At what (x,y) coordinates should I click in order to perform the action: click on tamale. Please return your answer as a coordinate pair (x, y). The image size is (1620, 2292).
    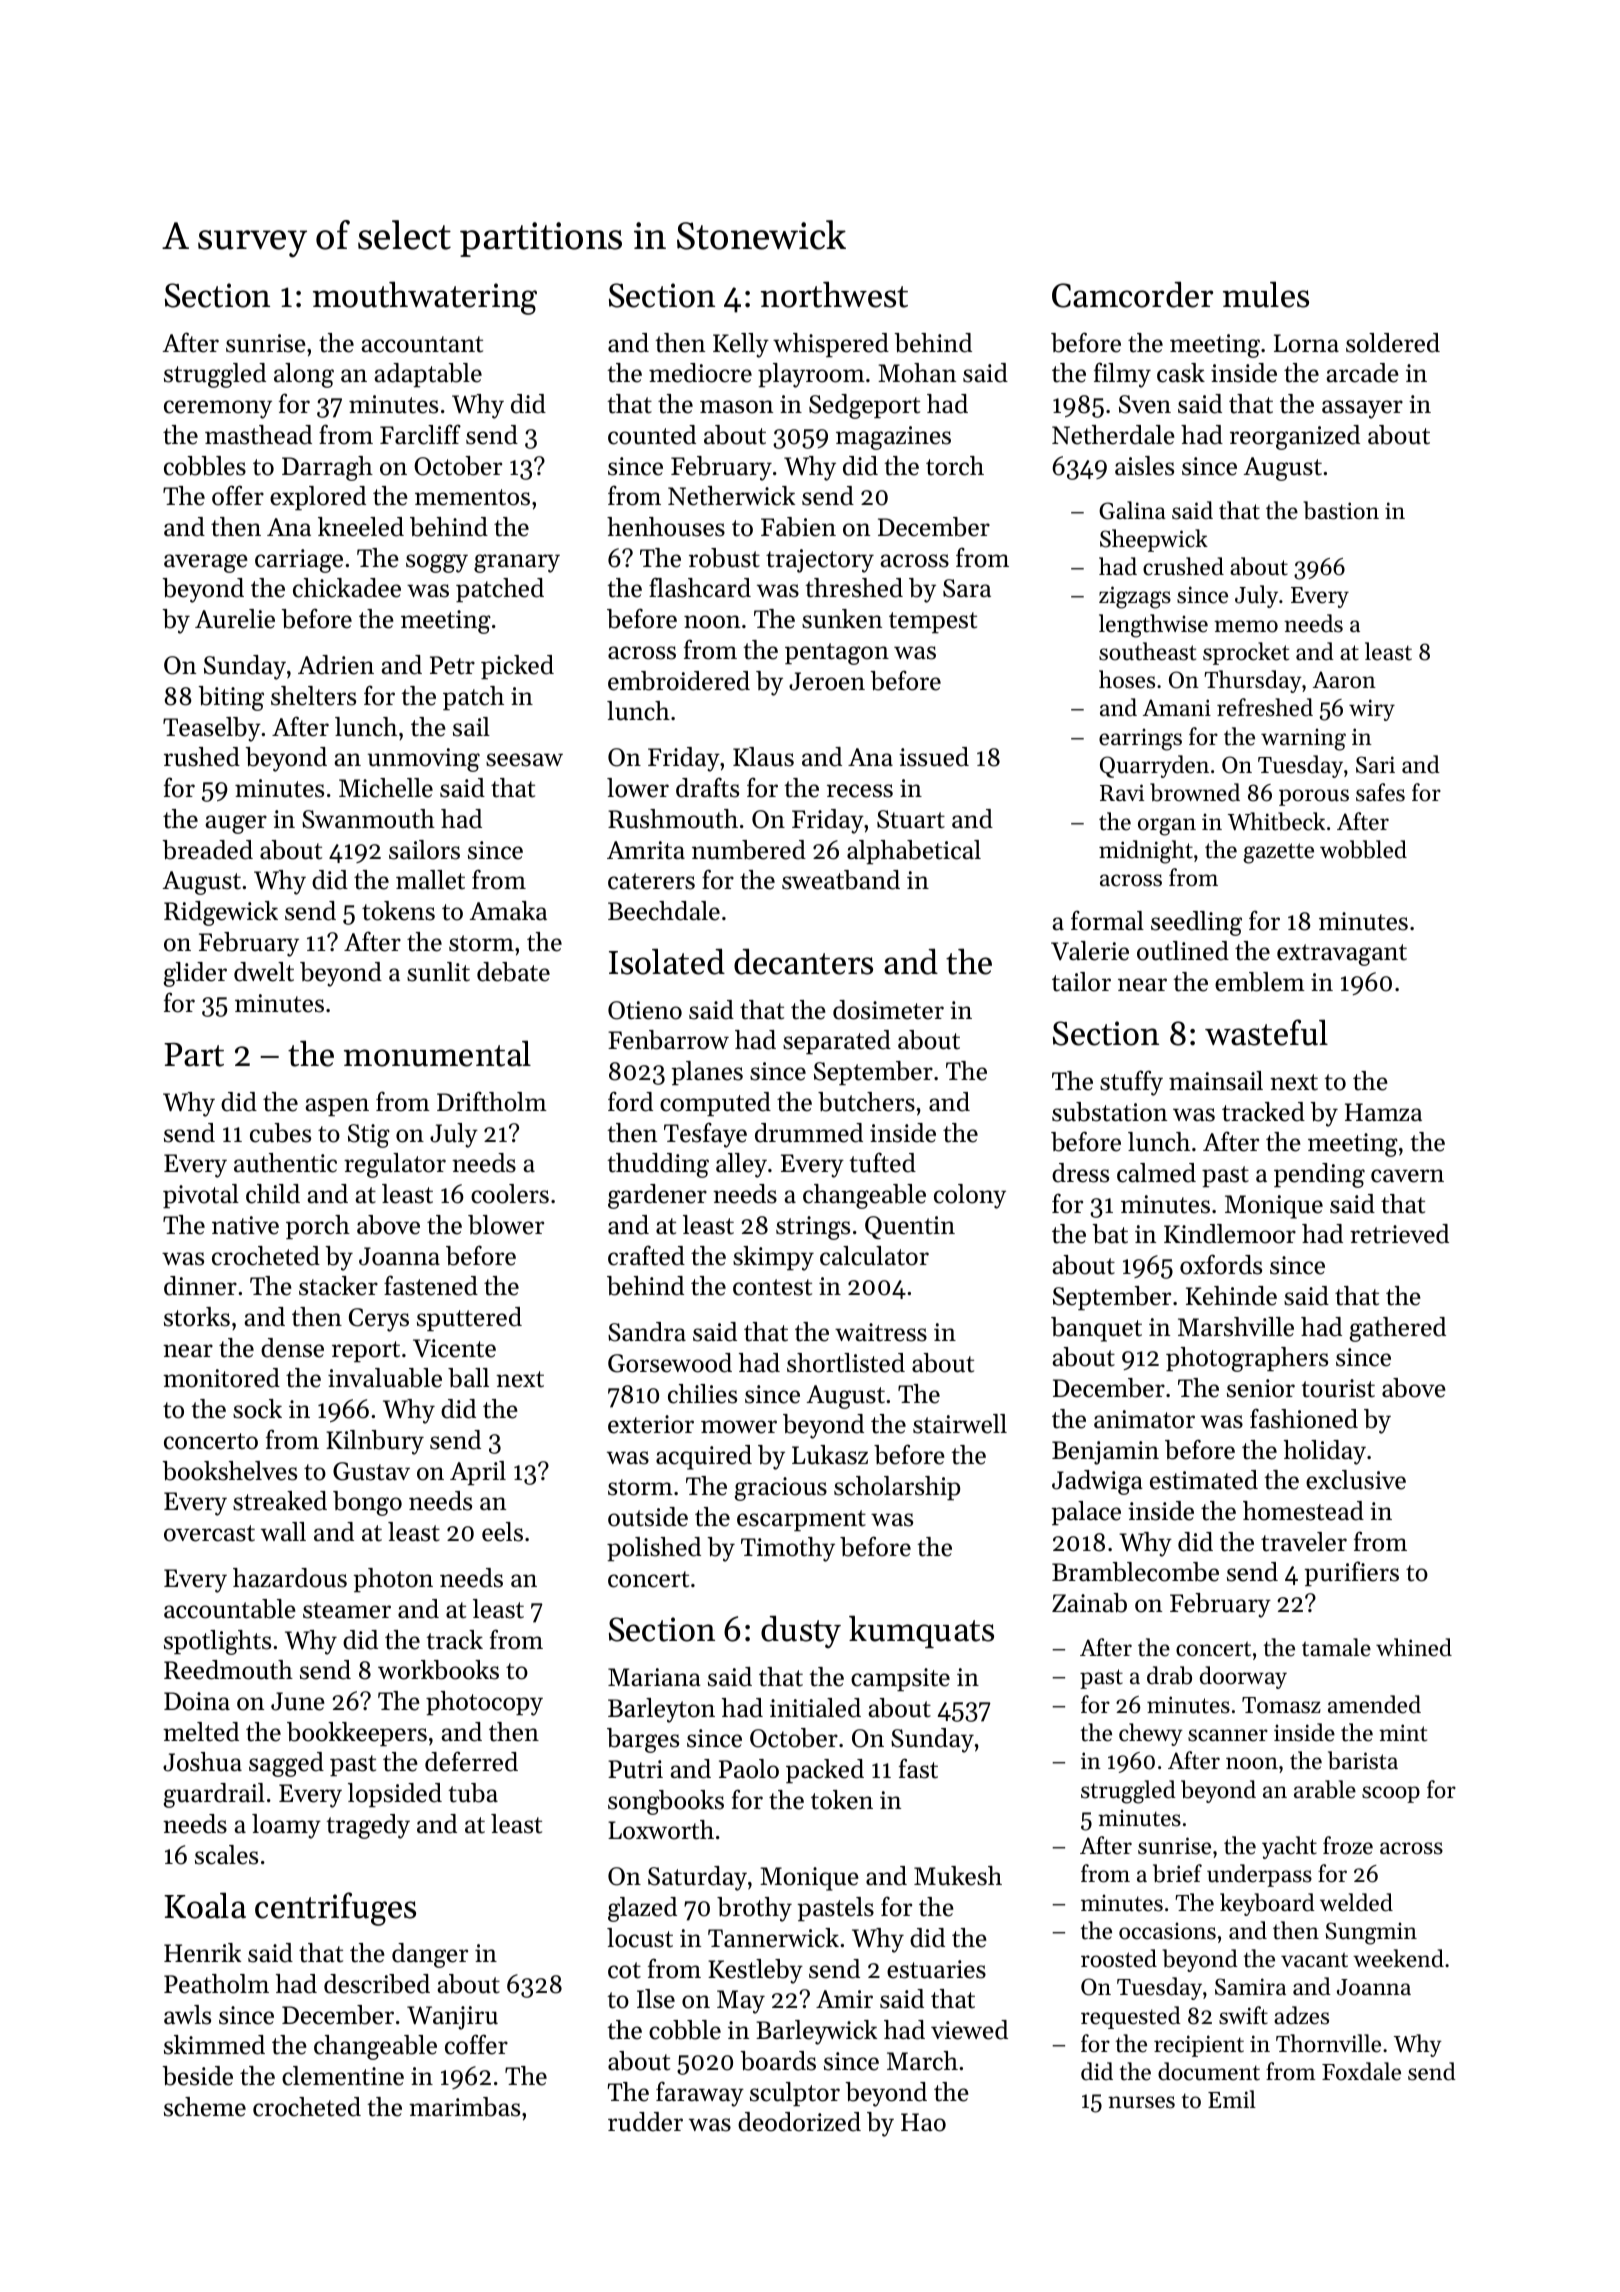
    Looking at the image, I should click on (1336, 1647).
